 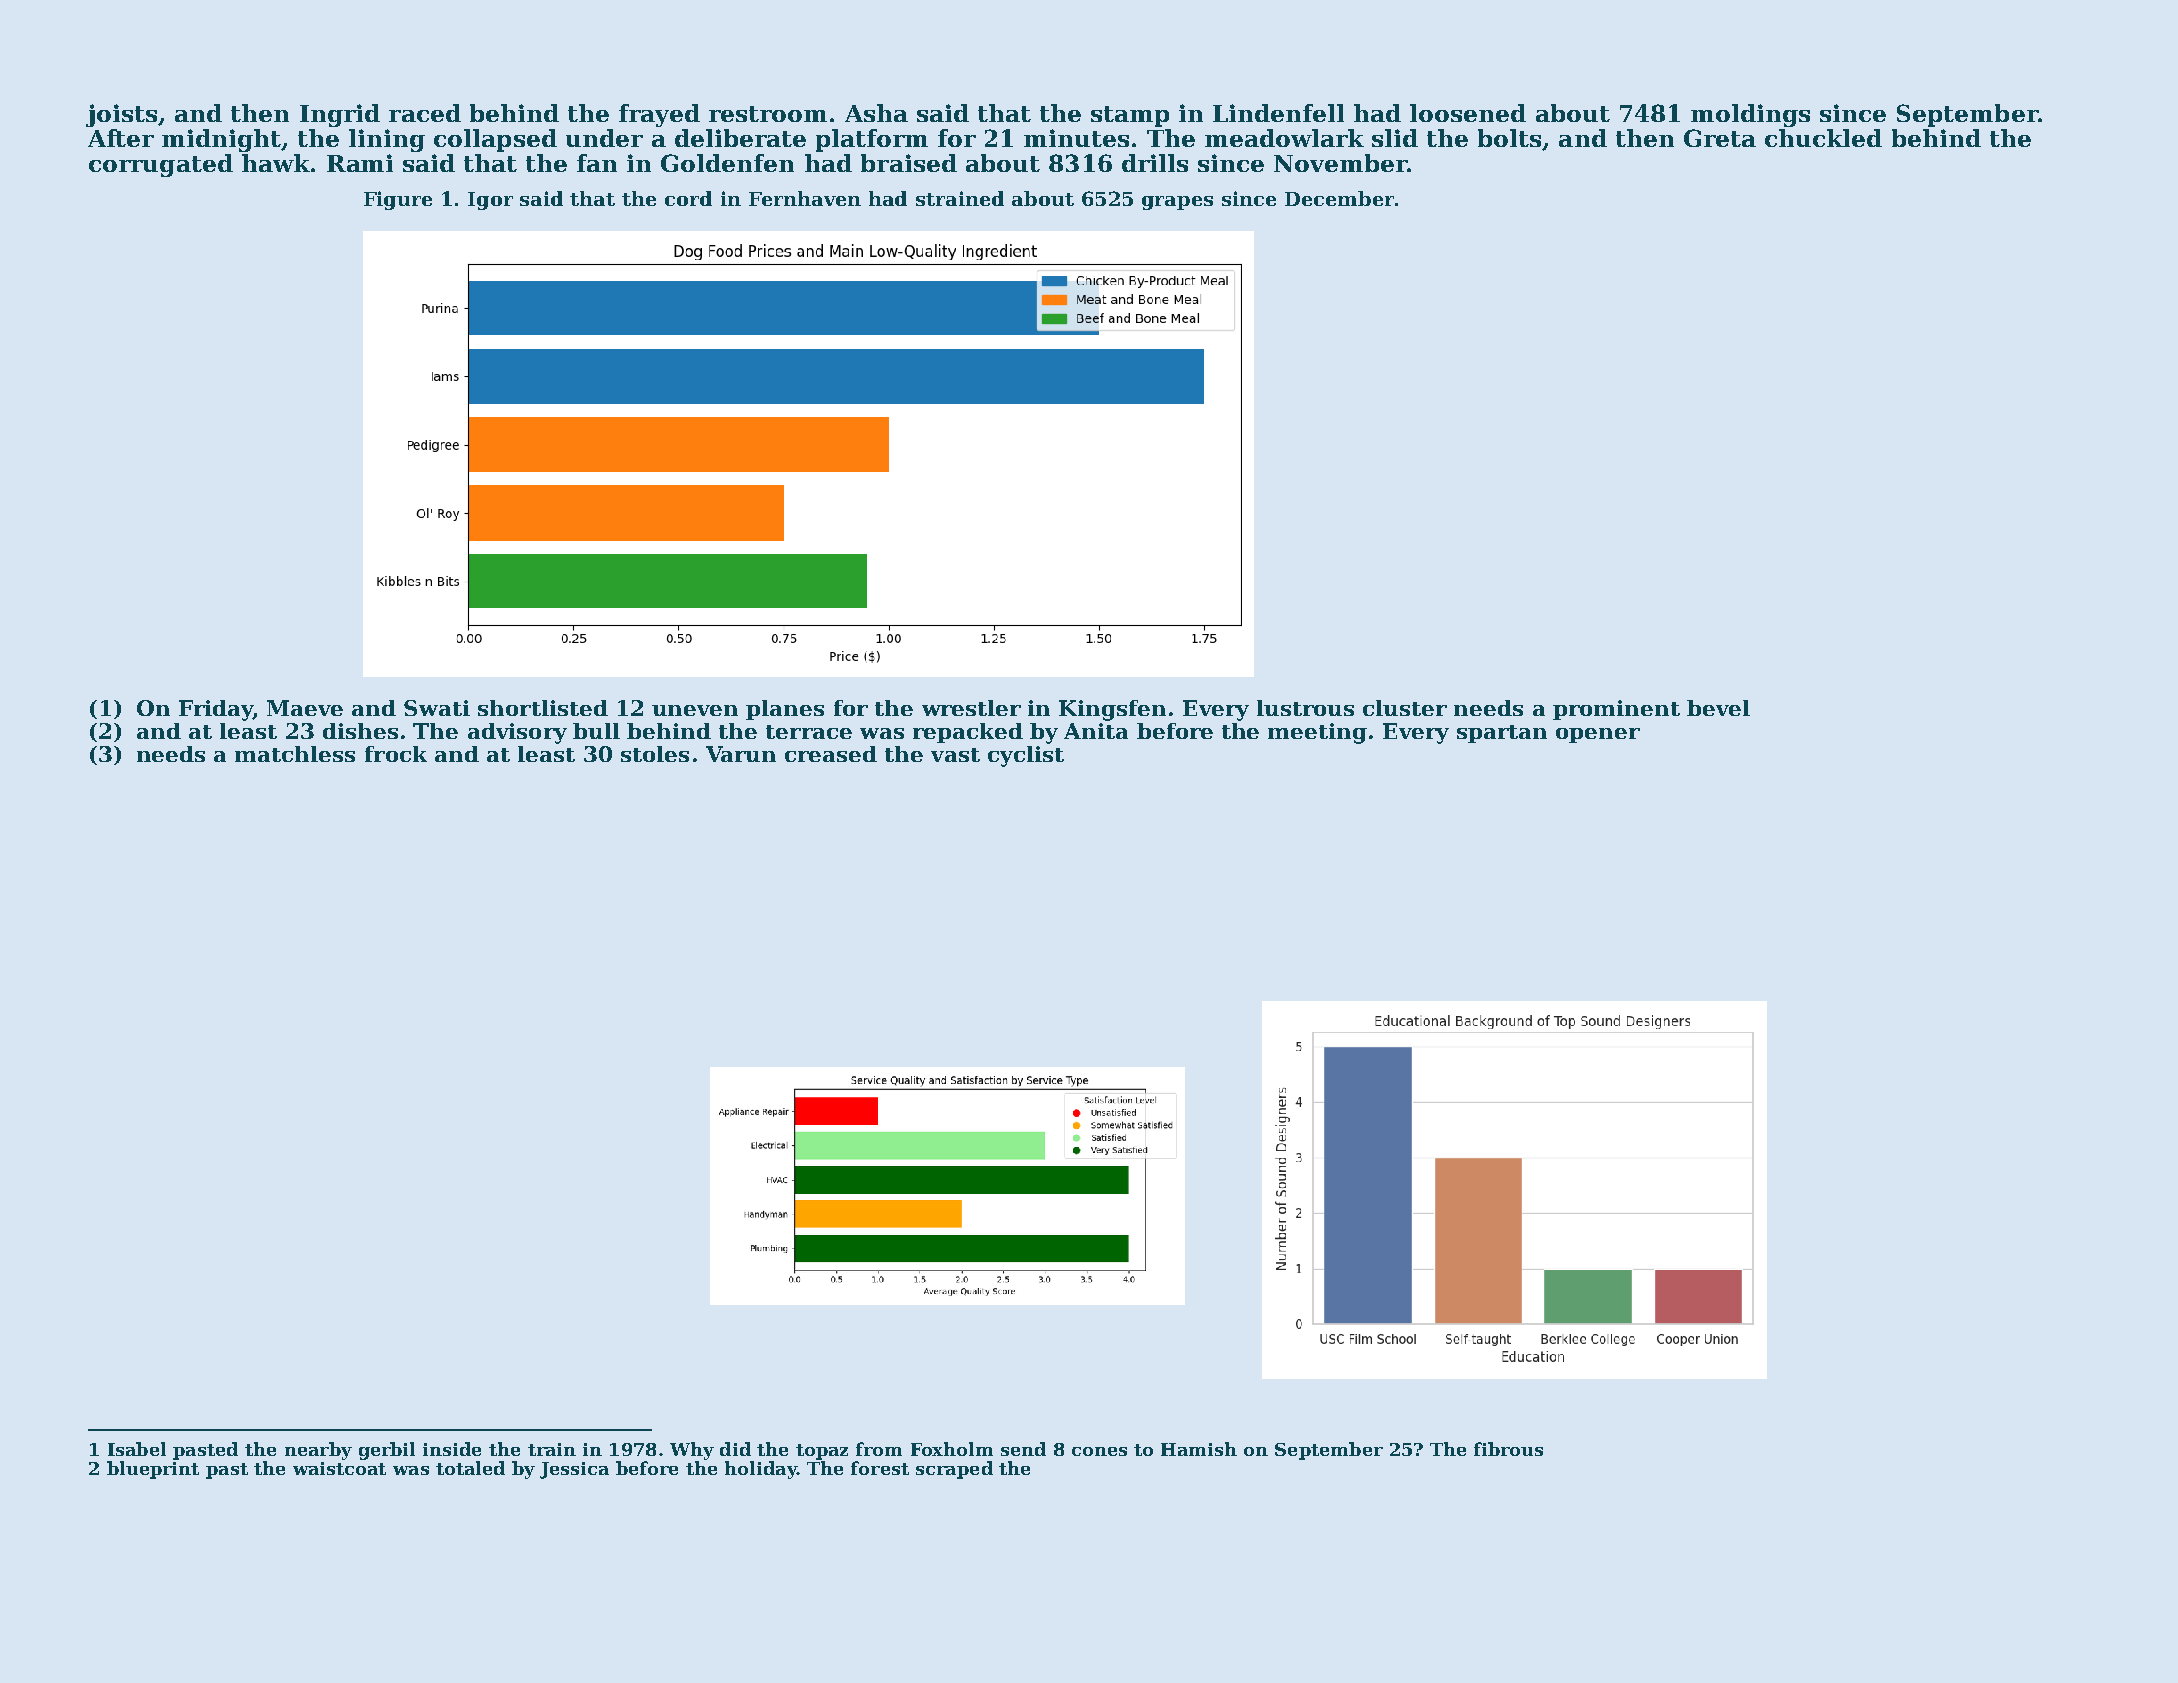 What do you see at coordinates (1177, 203) in the screenshot?
I see `grapes` at bounding box center [1177, 203].
